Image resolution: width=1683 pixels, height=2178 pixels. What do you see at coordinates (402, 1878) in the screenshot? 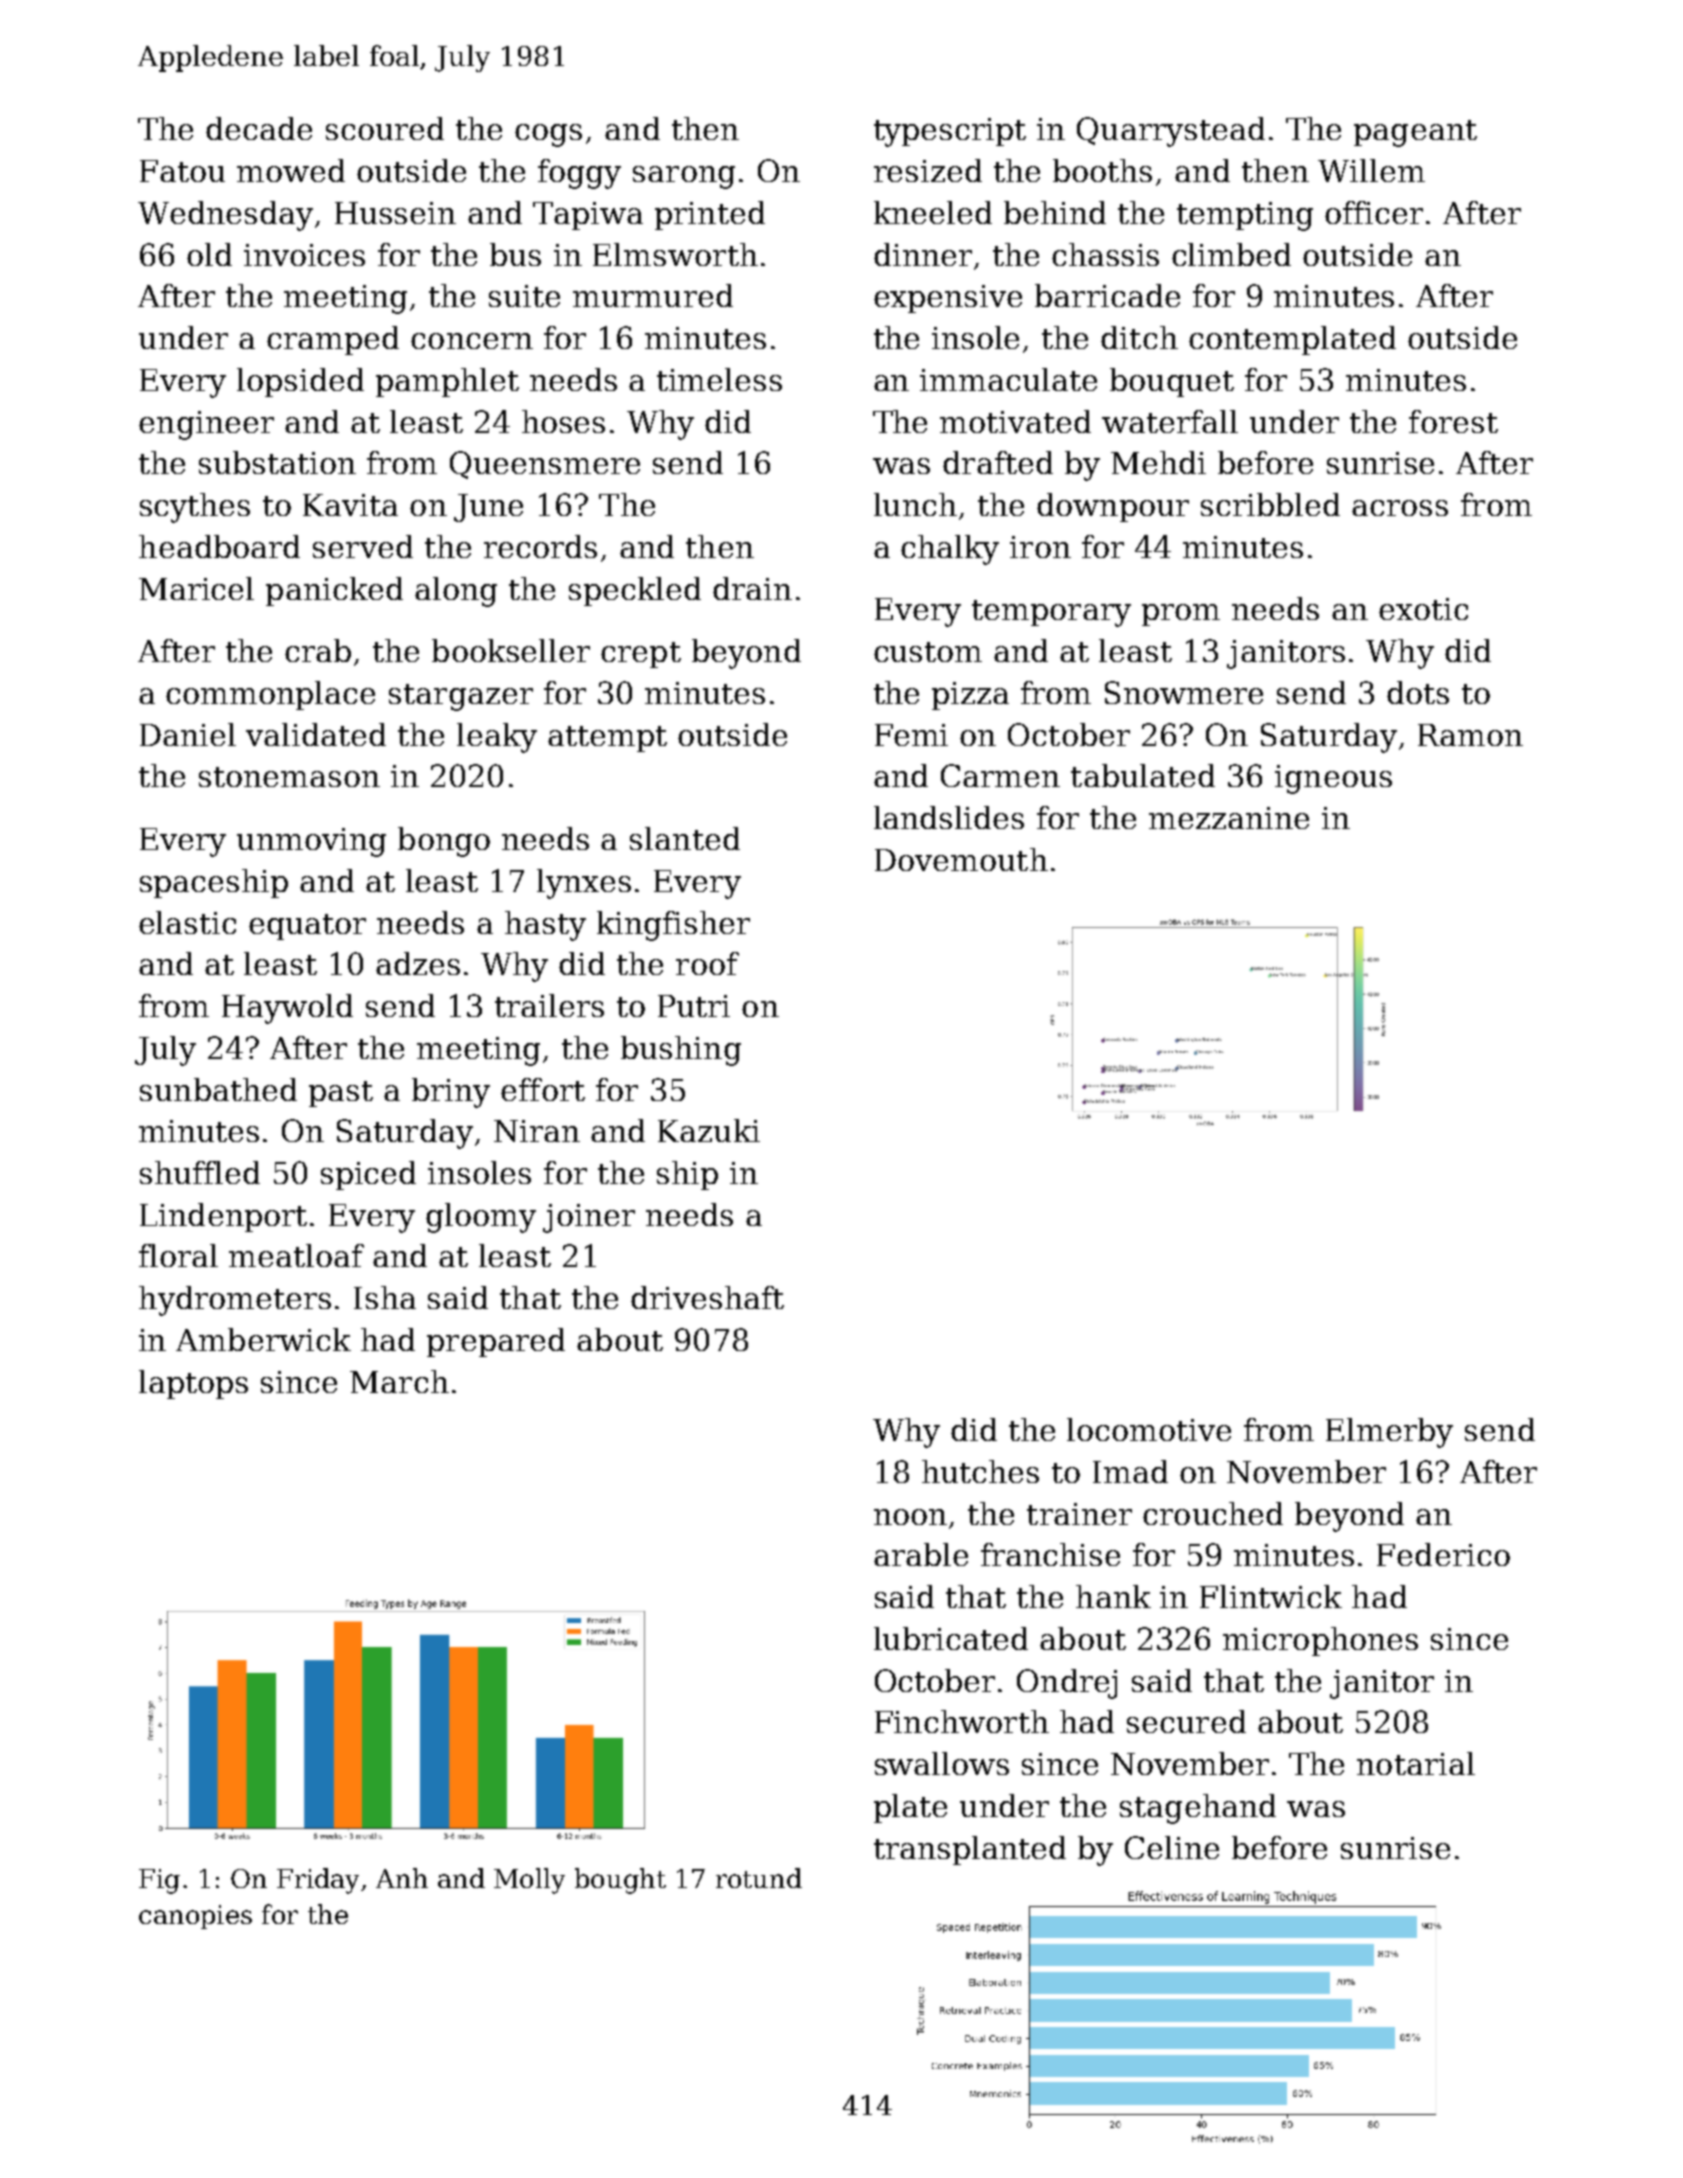
I see `Anh` at bounding box center [402, 1878].
